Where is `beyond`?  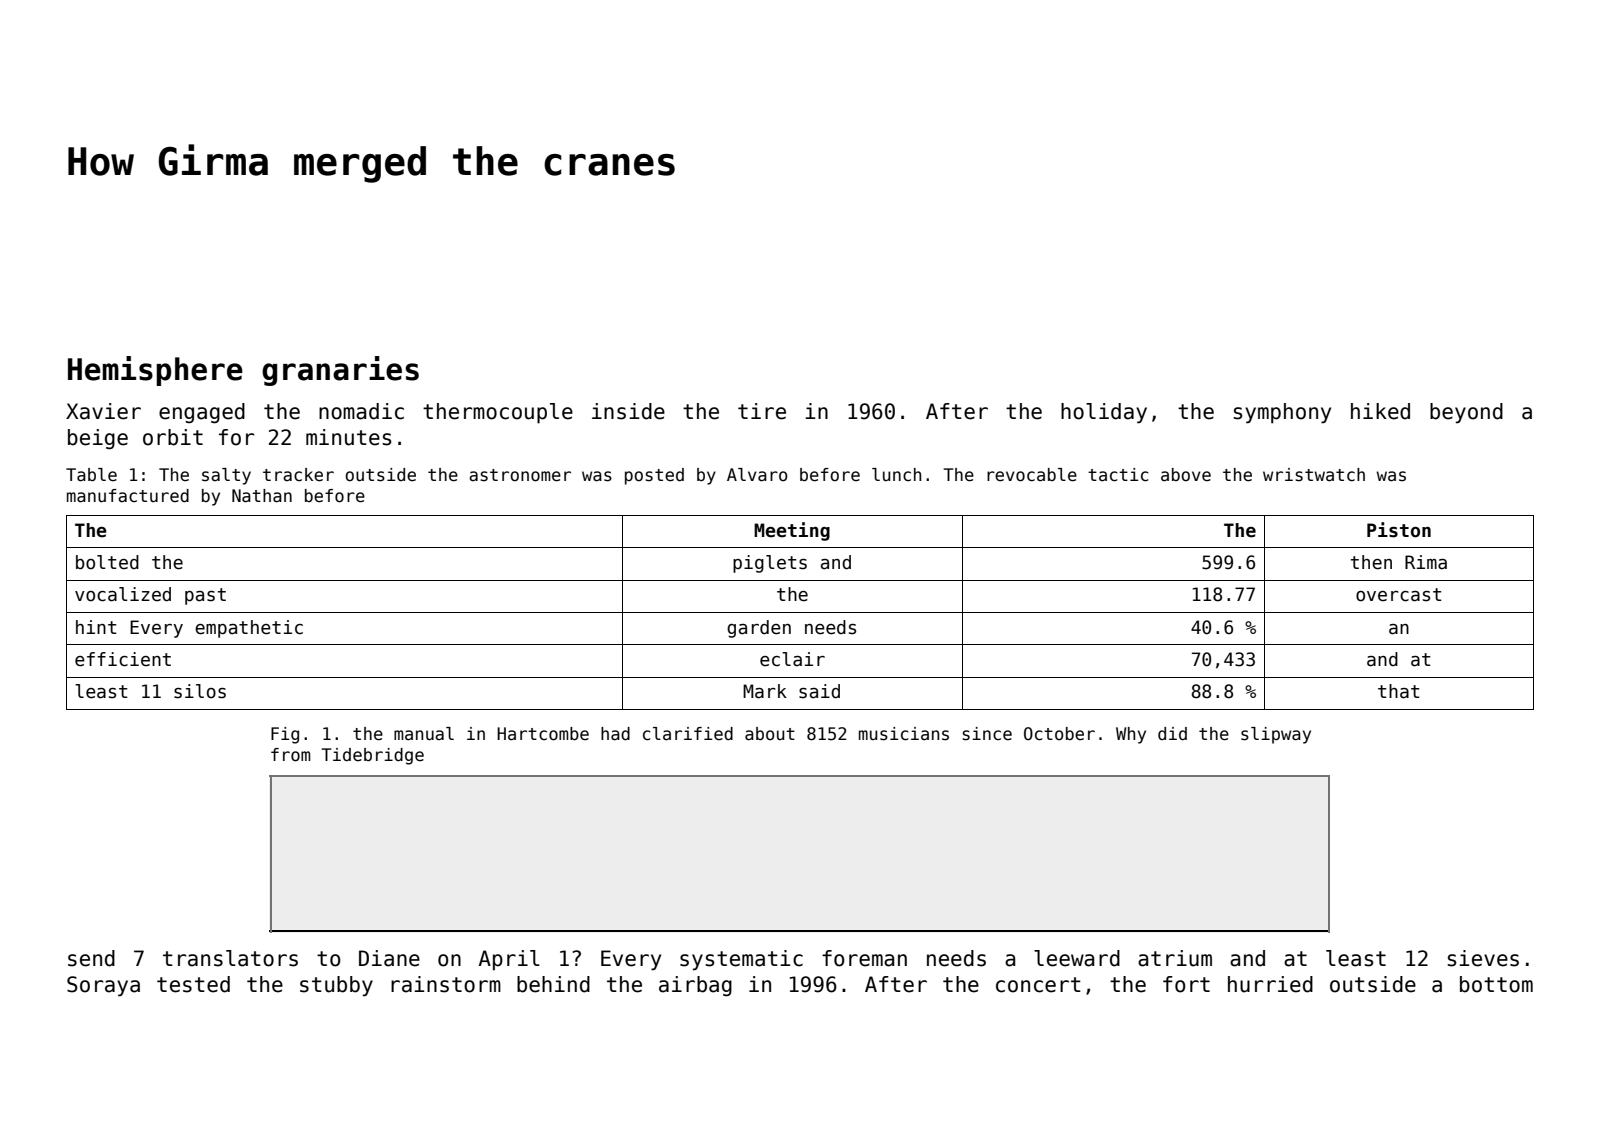 beyond is located at coordinates (1466, 413).
